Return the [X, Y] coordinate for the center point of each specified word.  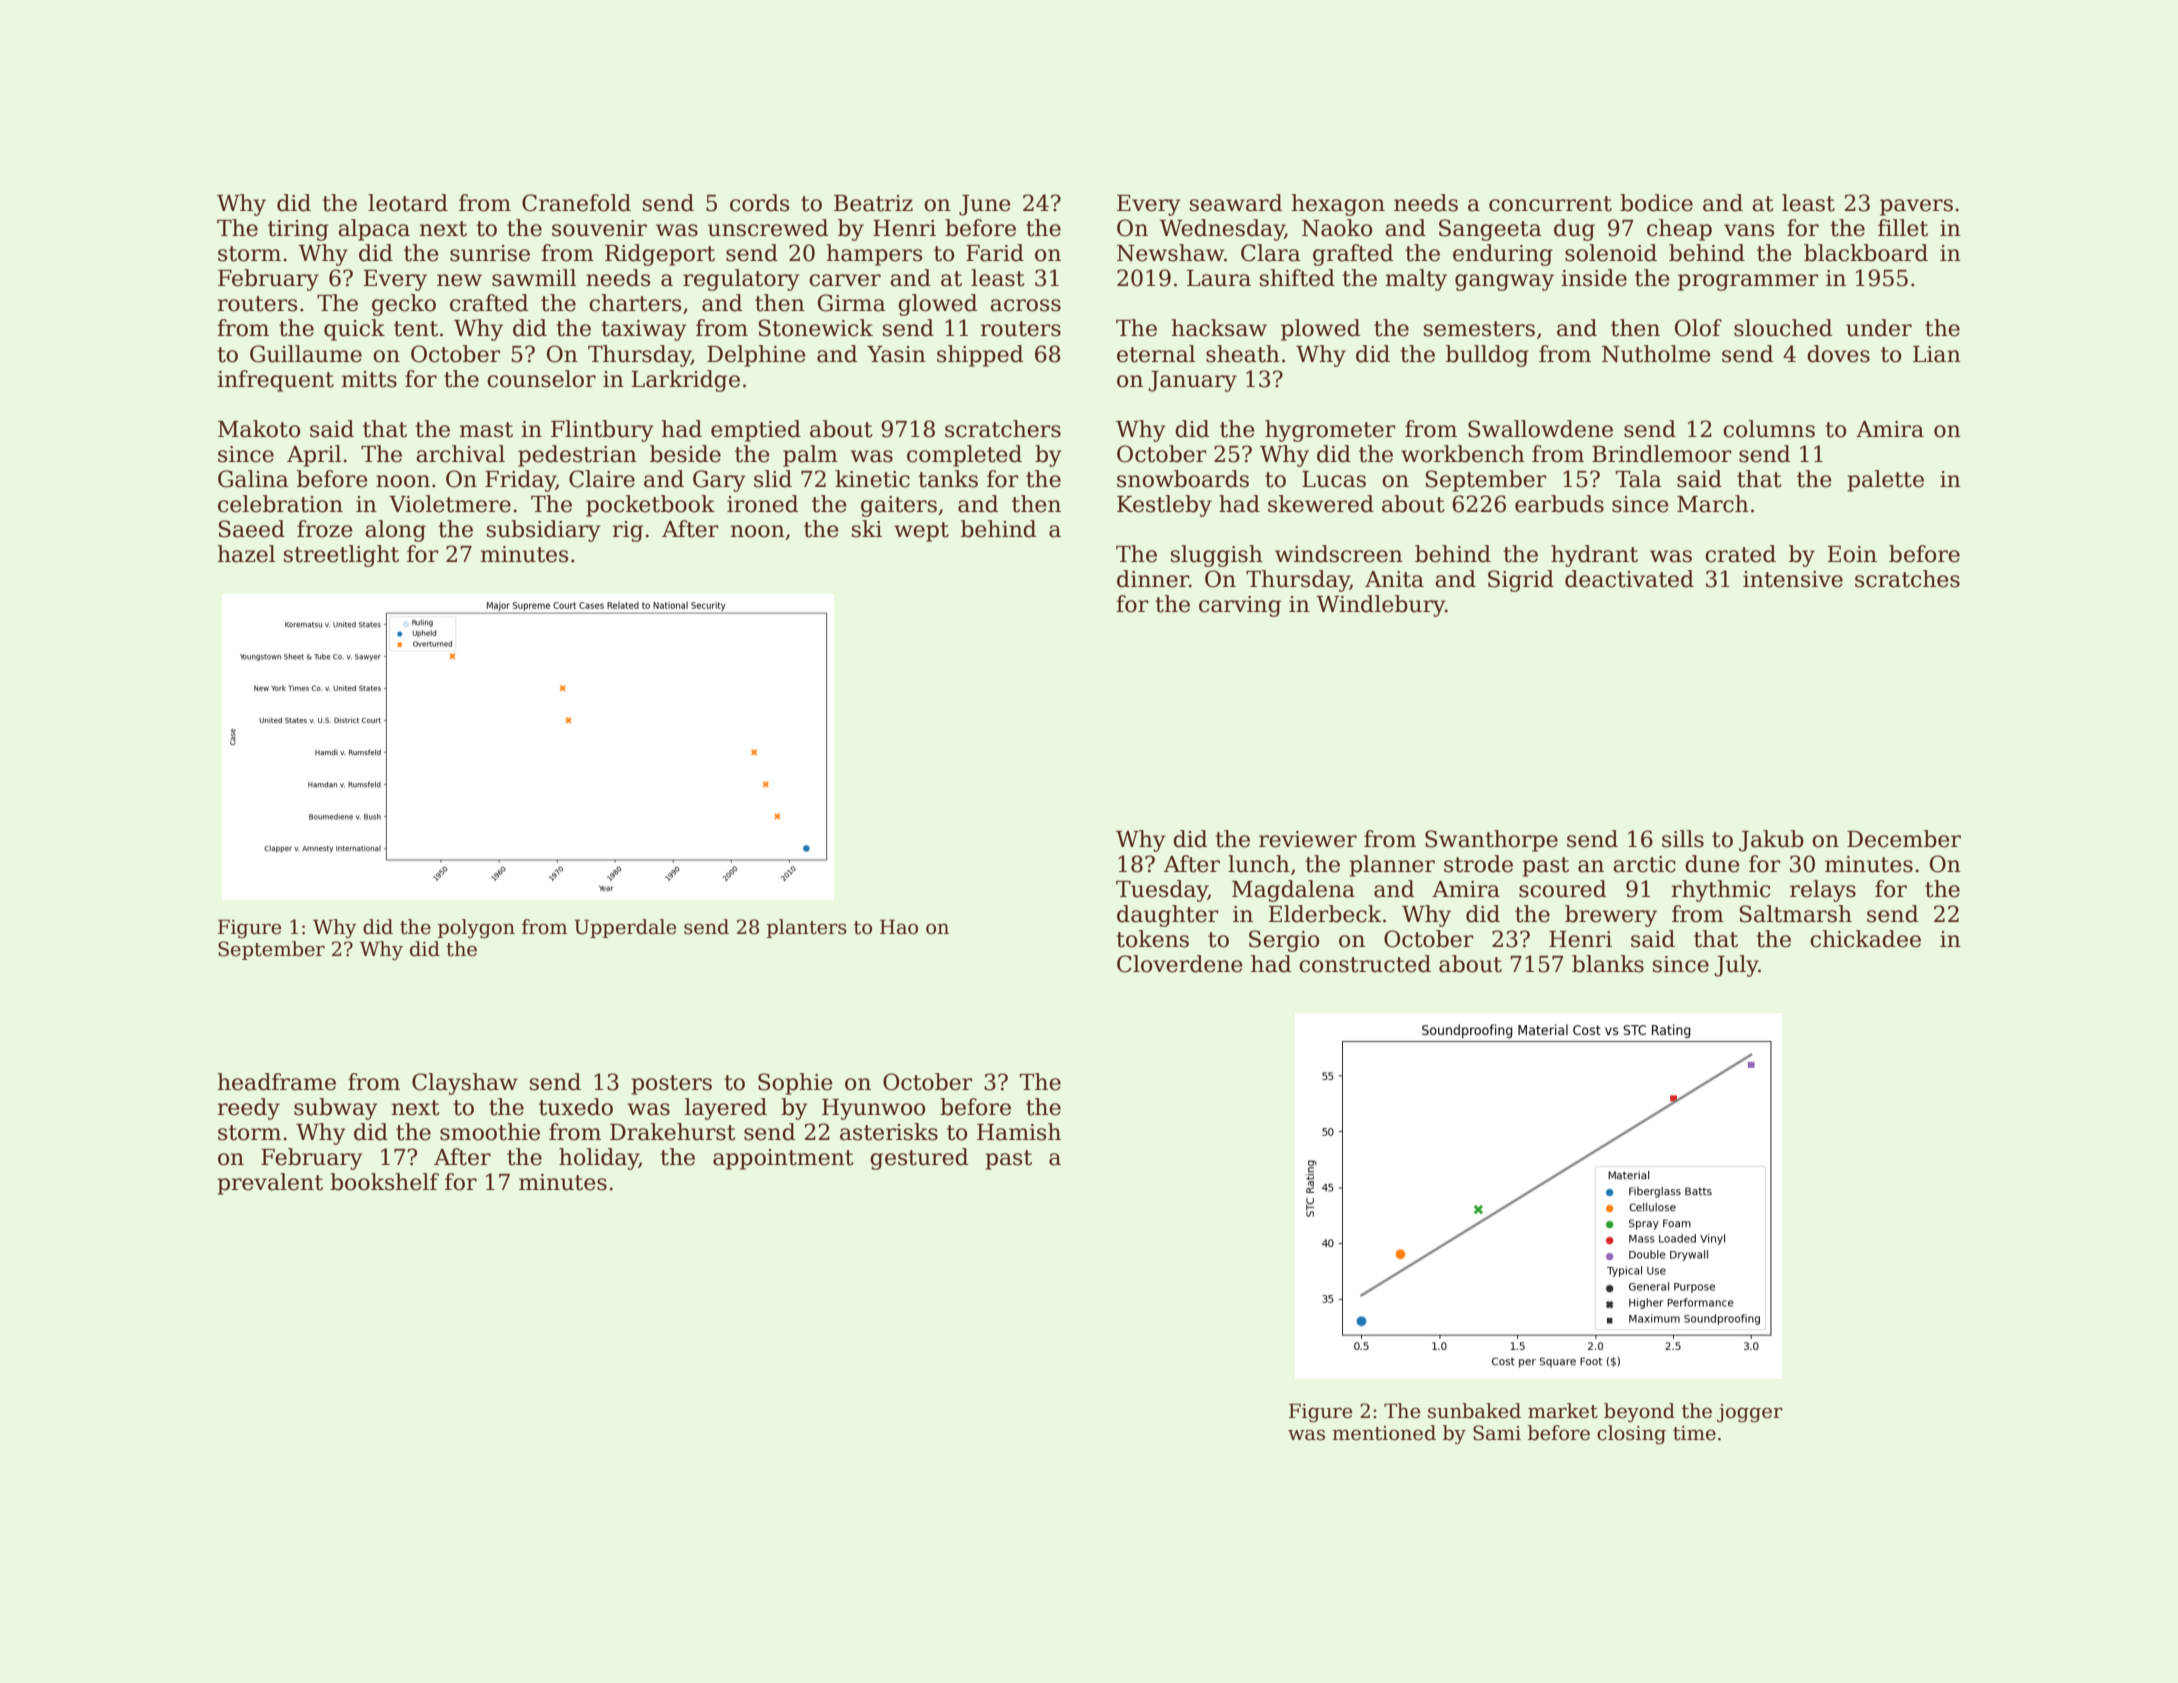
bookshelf [384, 1182]
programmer [1748, 282]
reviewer [1308, 839]
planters [807, 928]
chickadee [1865, 939]
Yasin [896, 354]
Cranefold [576, 203]
